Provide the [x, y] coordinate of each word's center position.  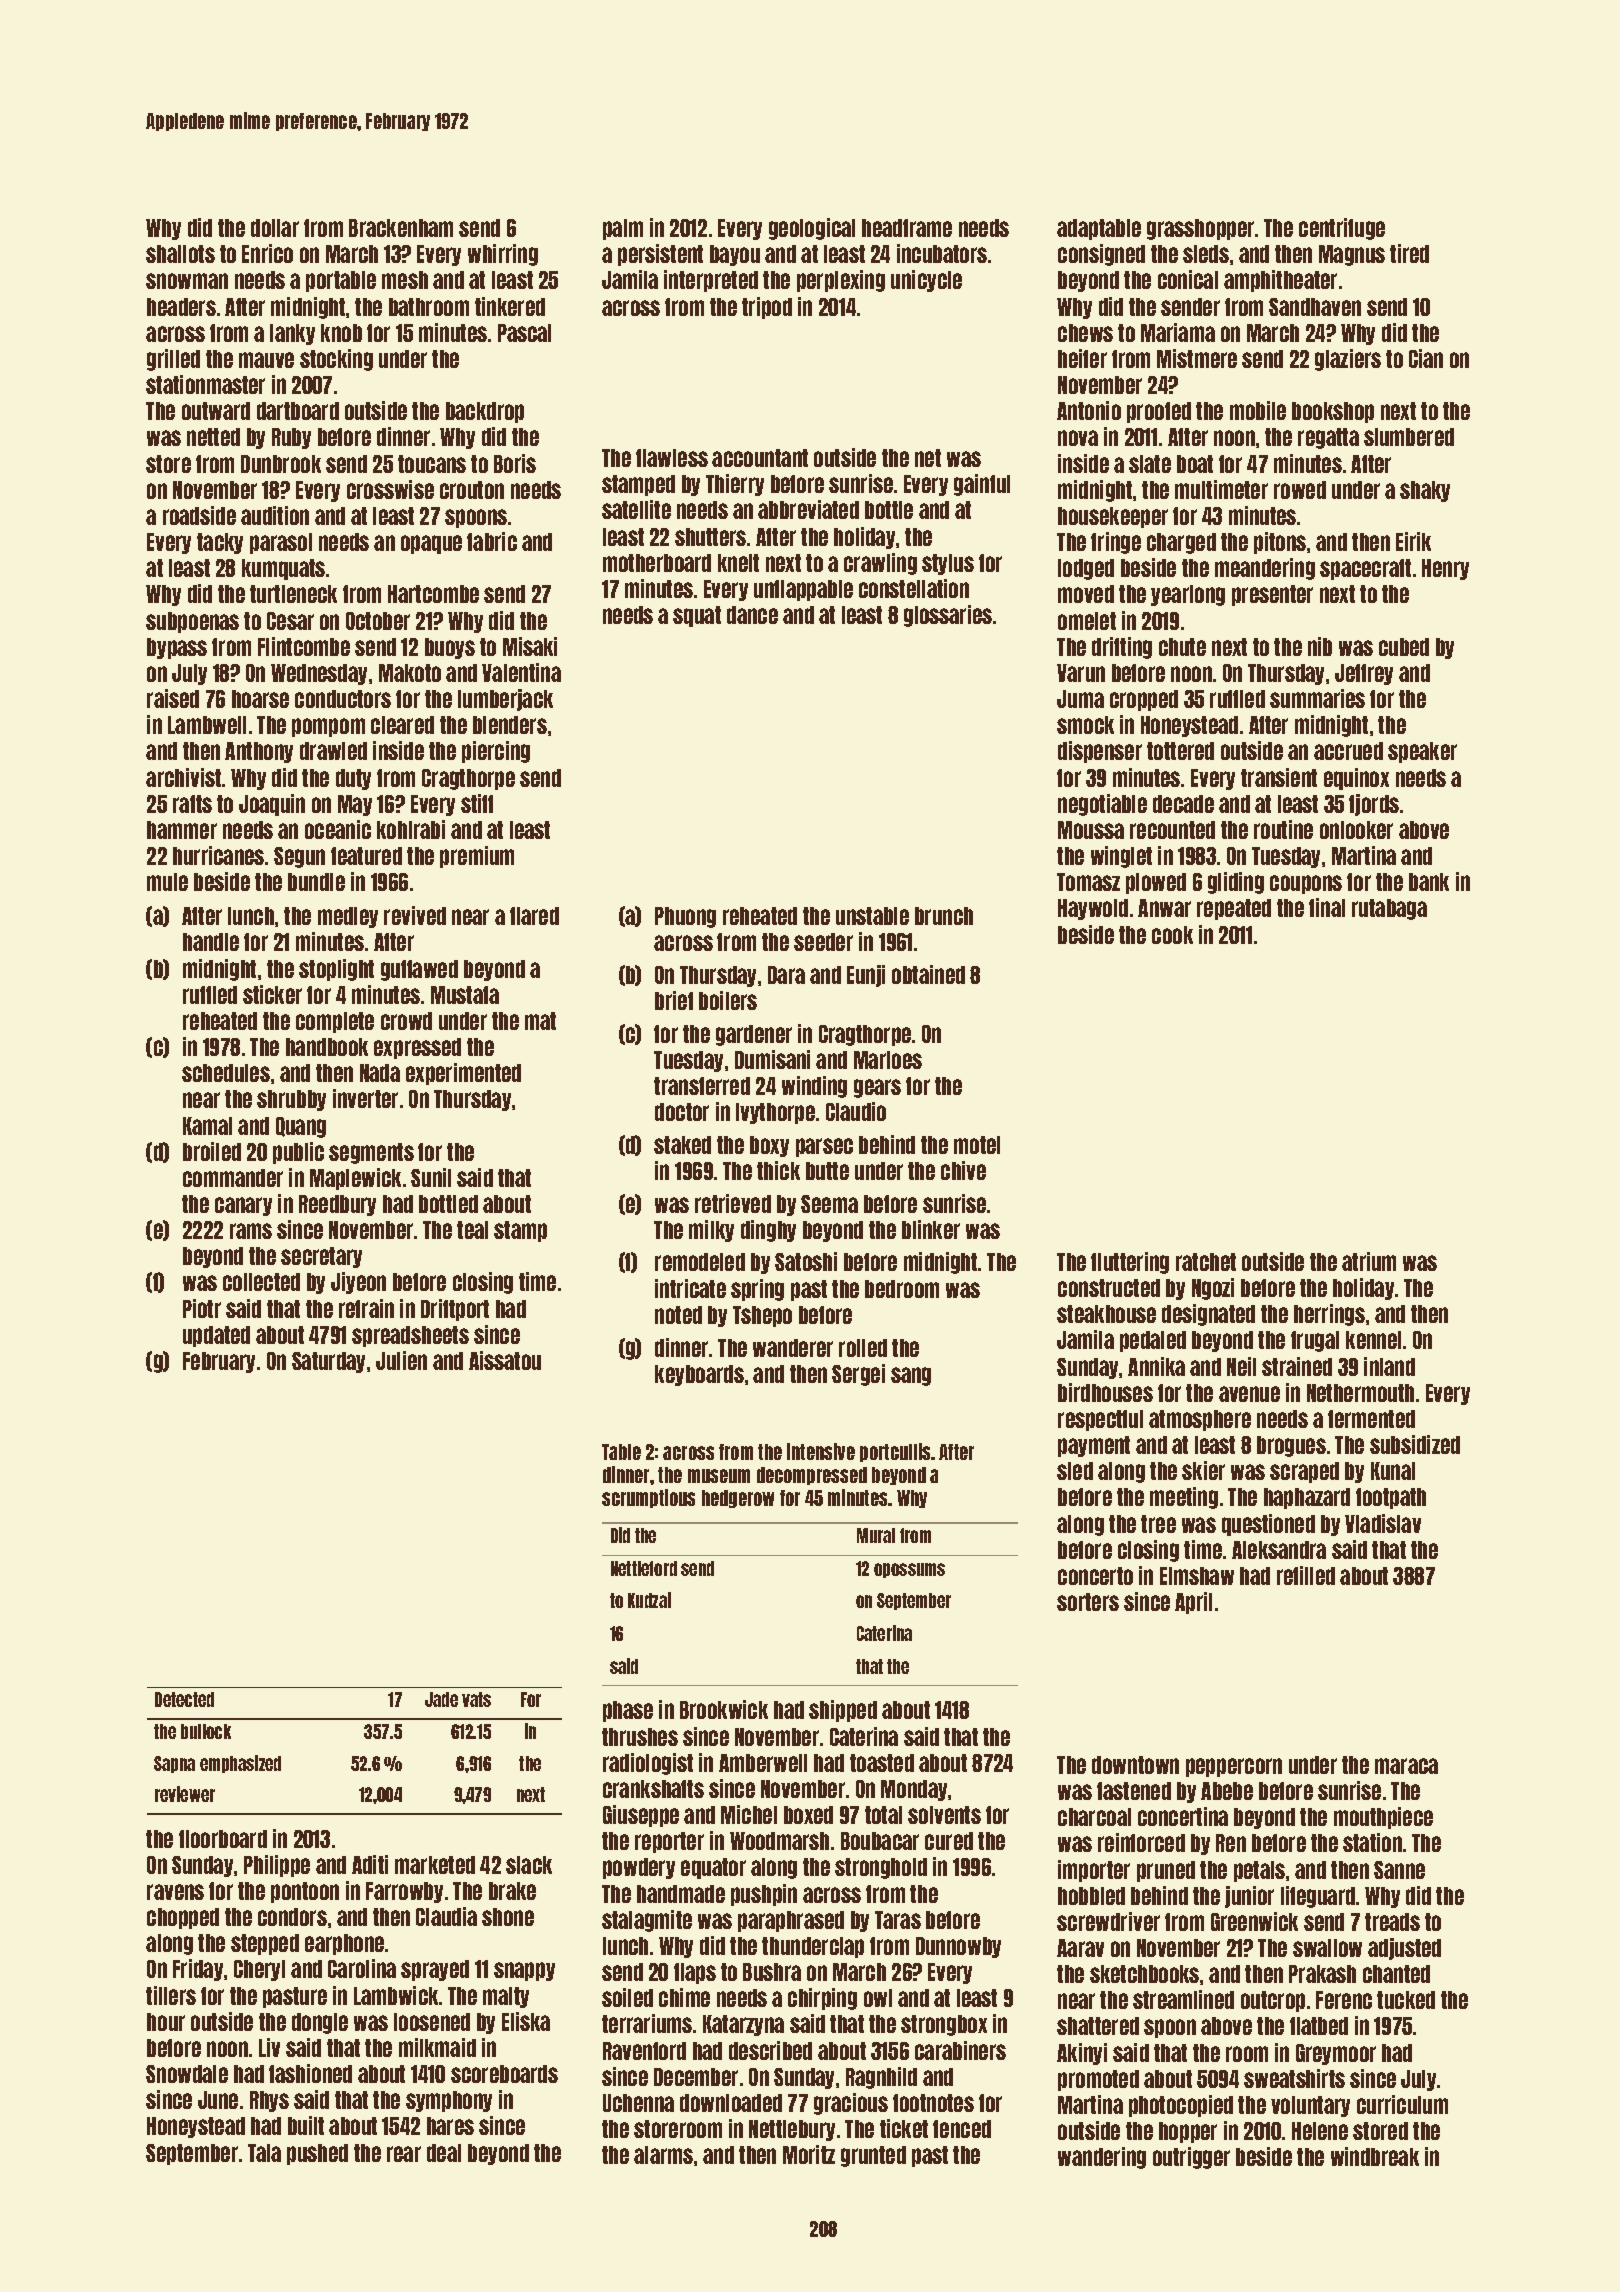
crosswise [390, 489]
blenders [510, 725]
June [218, 2100]
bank [1429, 882]
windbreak [1375, 2156]
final [1327, 907]
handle [211, 942]
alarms [663, 2155]
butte [827, 1171]
